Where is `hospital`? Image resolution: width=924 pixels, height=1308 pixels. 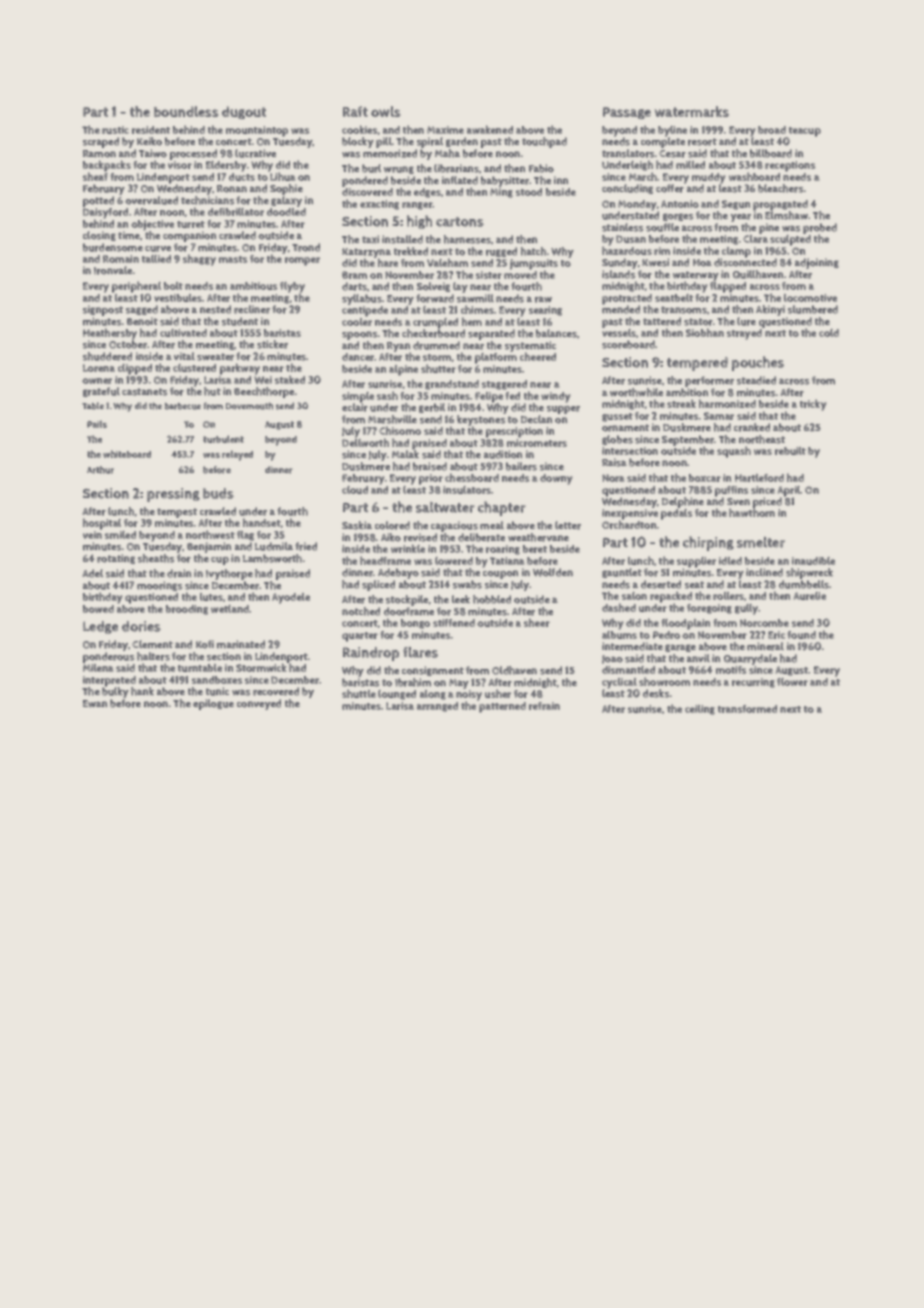
hospital is located at coordinates (102, 524).
